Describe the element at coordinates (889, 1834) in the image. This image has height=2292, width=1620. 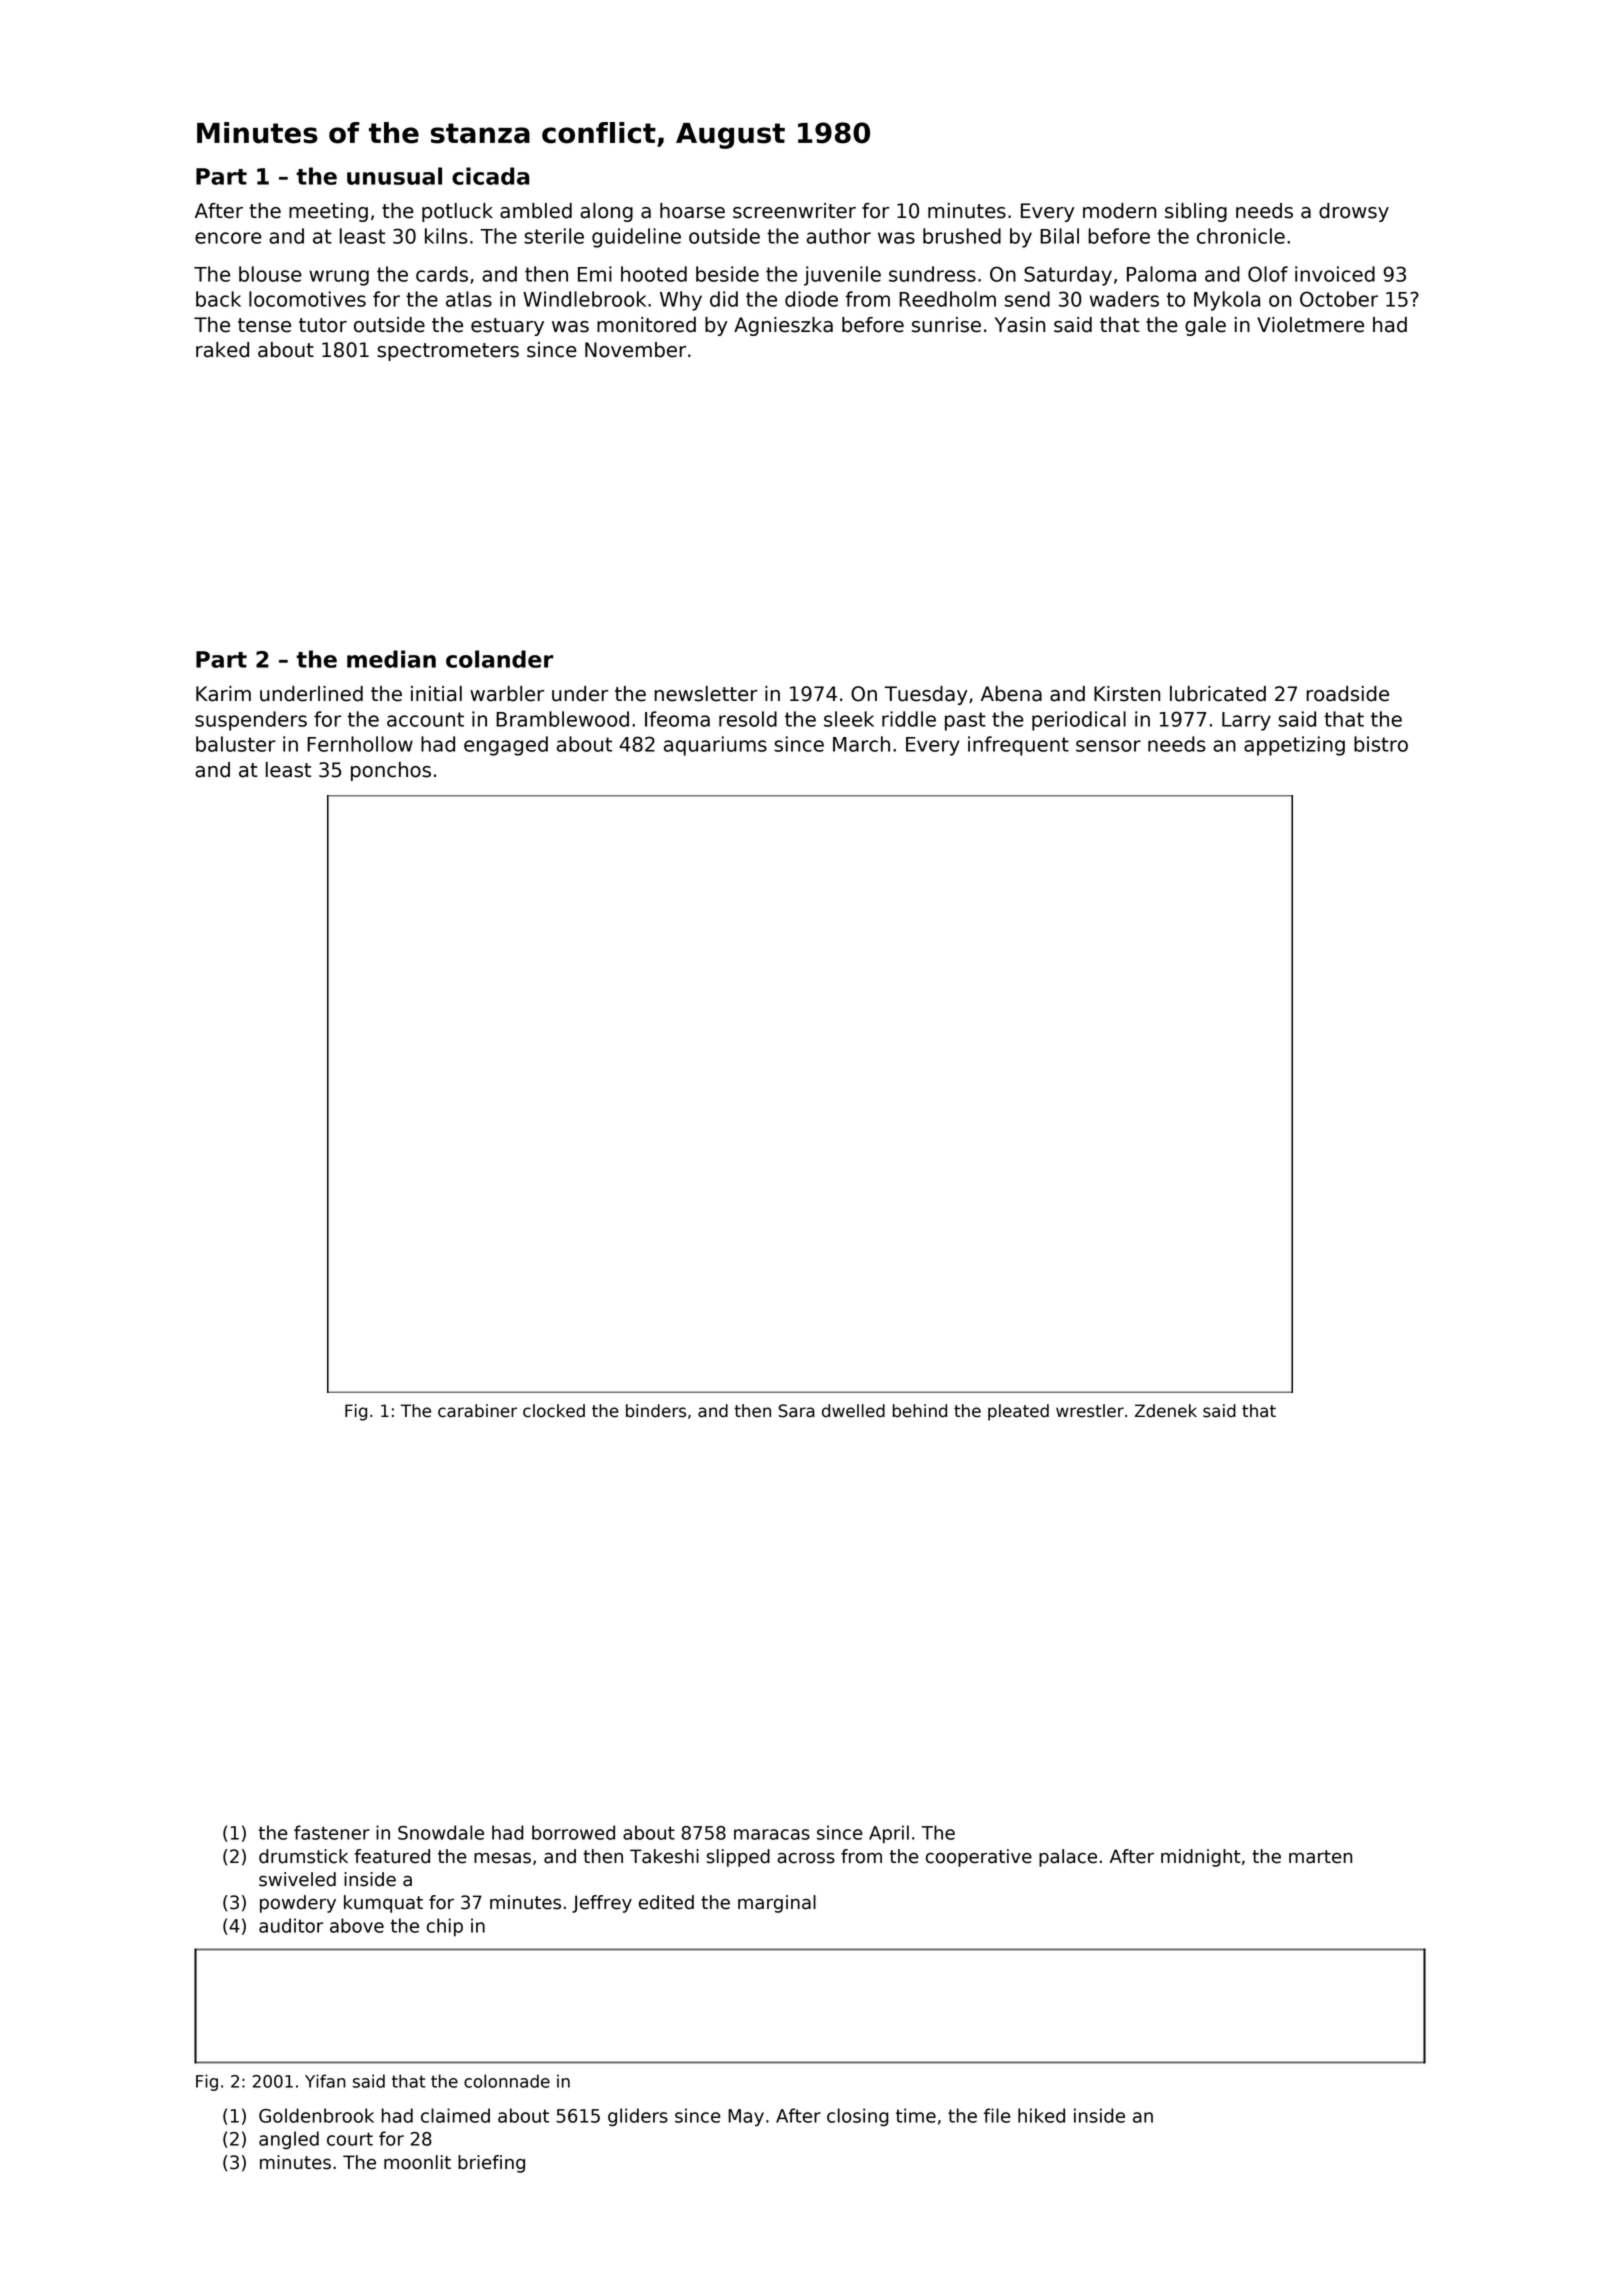
I see `April` at that location.
